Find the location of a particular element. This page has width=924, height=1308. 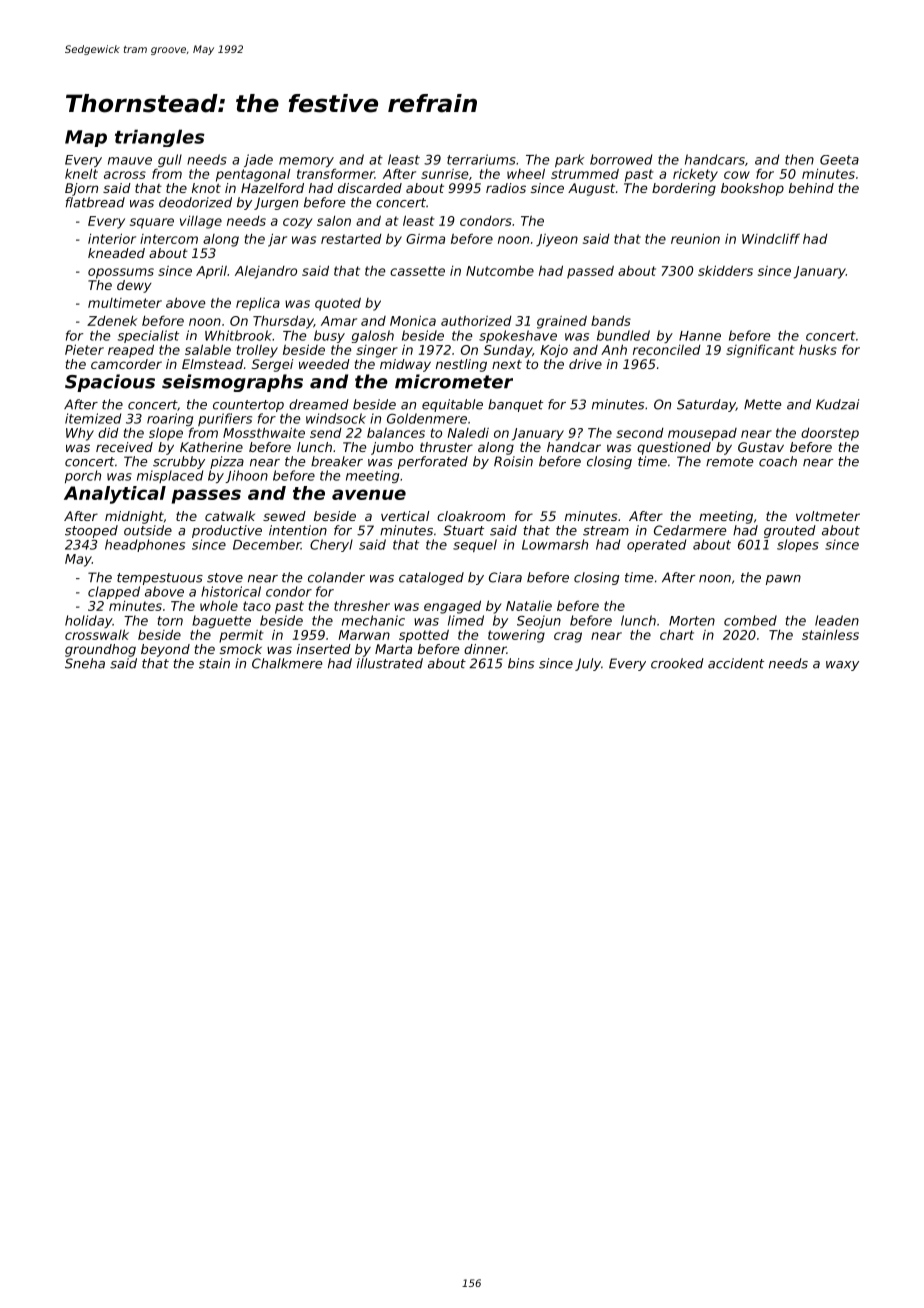

square is located at coordinates (152, 223).
